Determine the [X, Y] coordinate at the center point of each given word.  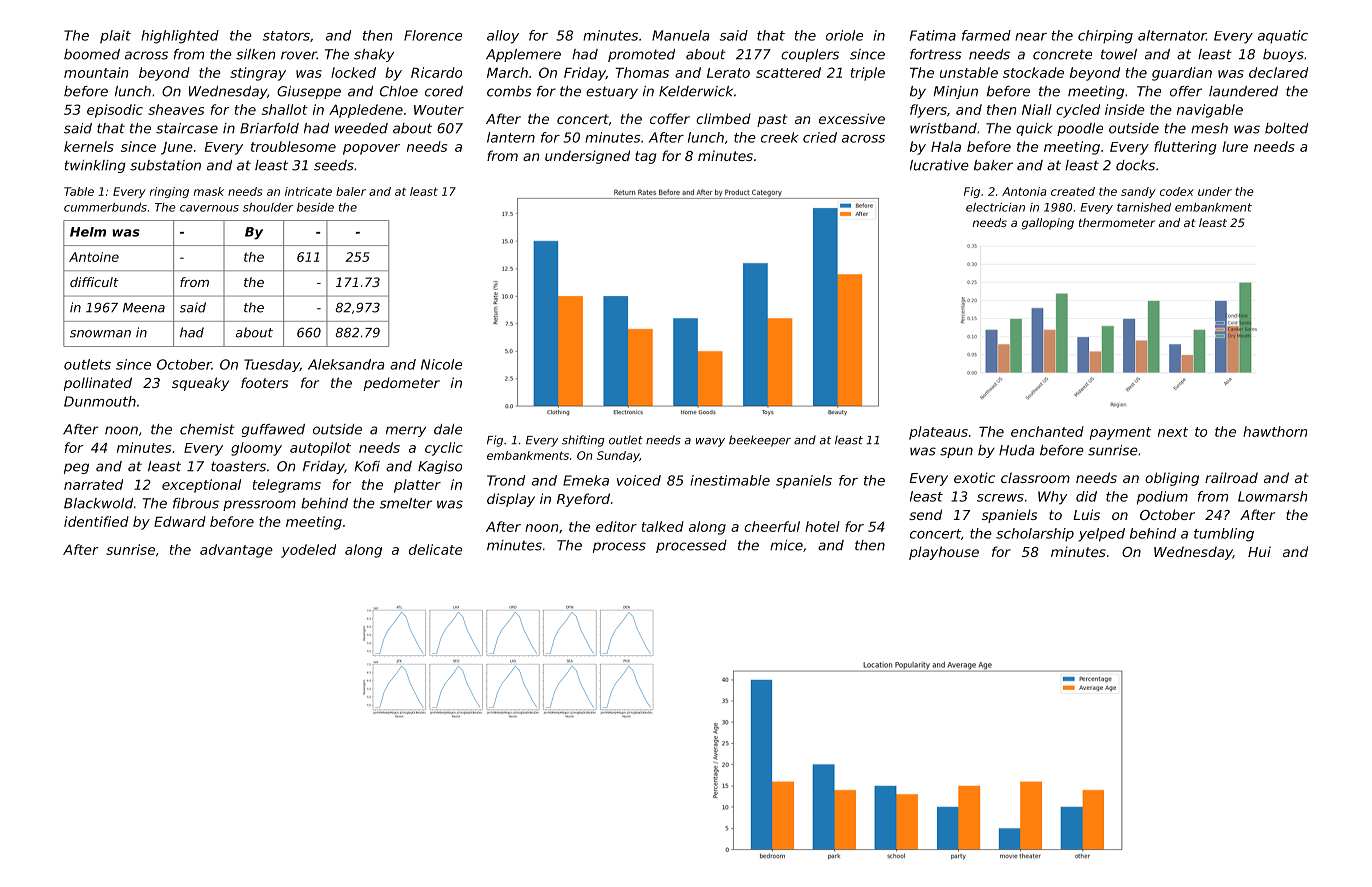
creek [780, 137]
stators [286, 36]
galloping [1048, 224]
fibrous [196, 503]
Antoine [94, 257]
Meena [144, 308]
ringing [169, 192]
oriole [844, 35]
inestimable [730, 480]
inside [1125, 109]
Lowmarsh [1272, 496]
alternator [1172, 35]
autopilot [320, 449]
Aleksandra [346, 364]
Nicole [441, 364]
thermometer [1117, 222]
